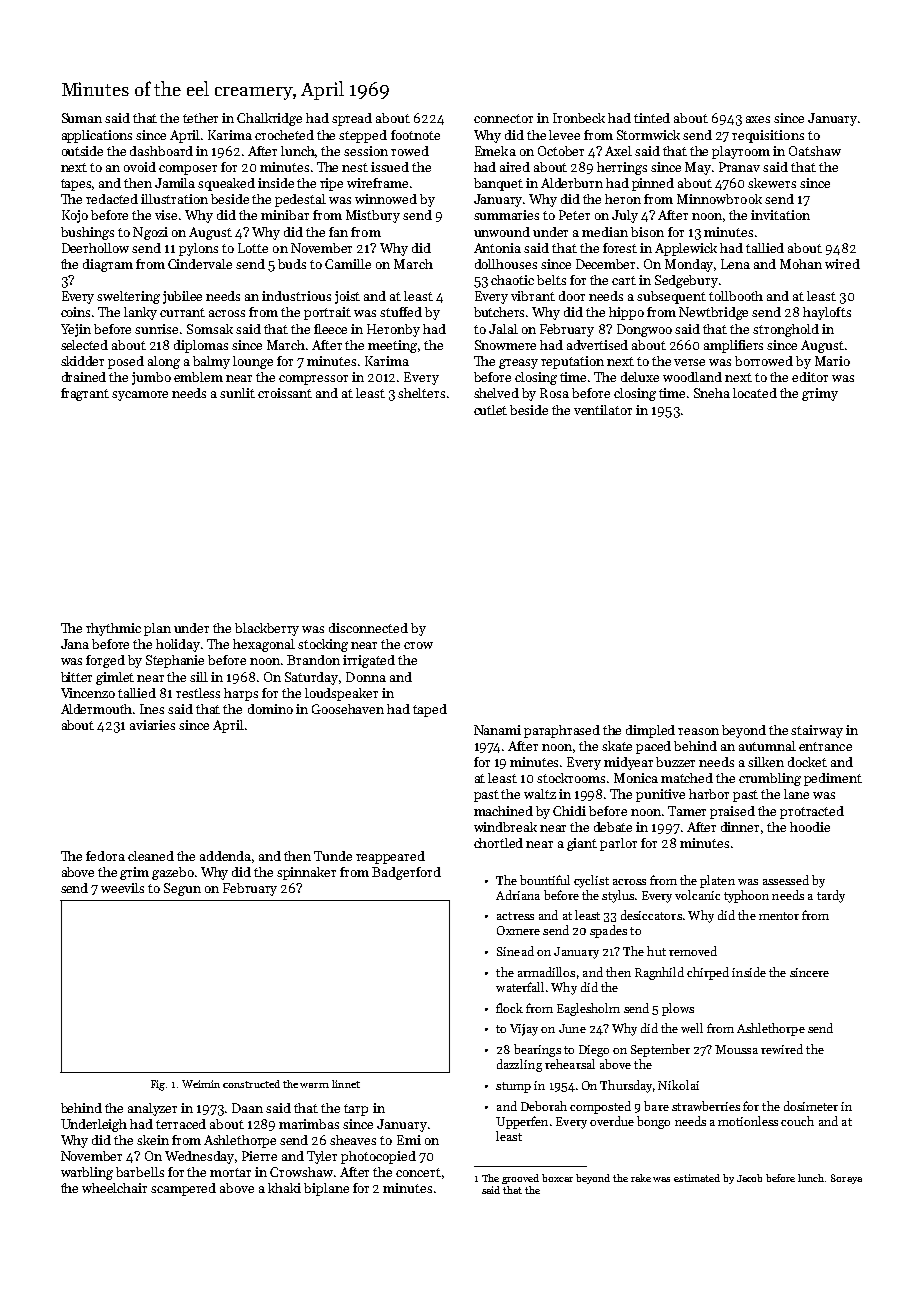  What do you see at coordinates (285, 393) in the screenshot?
I see `croissant` at bounding box center [285, 393].
